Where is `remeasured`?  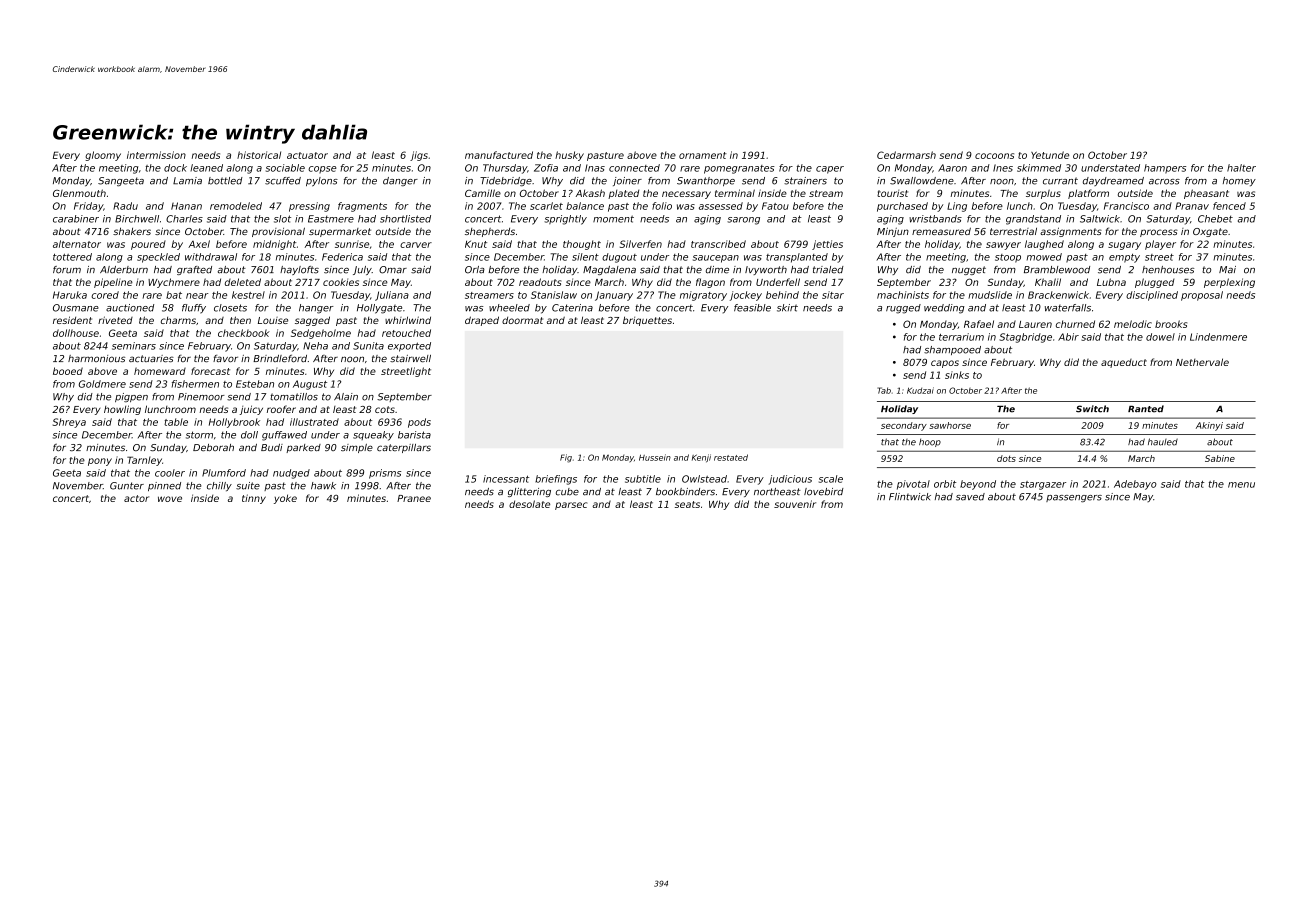 remeasured is located at coordinates (941, 231).
